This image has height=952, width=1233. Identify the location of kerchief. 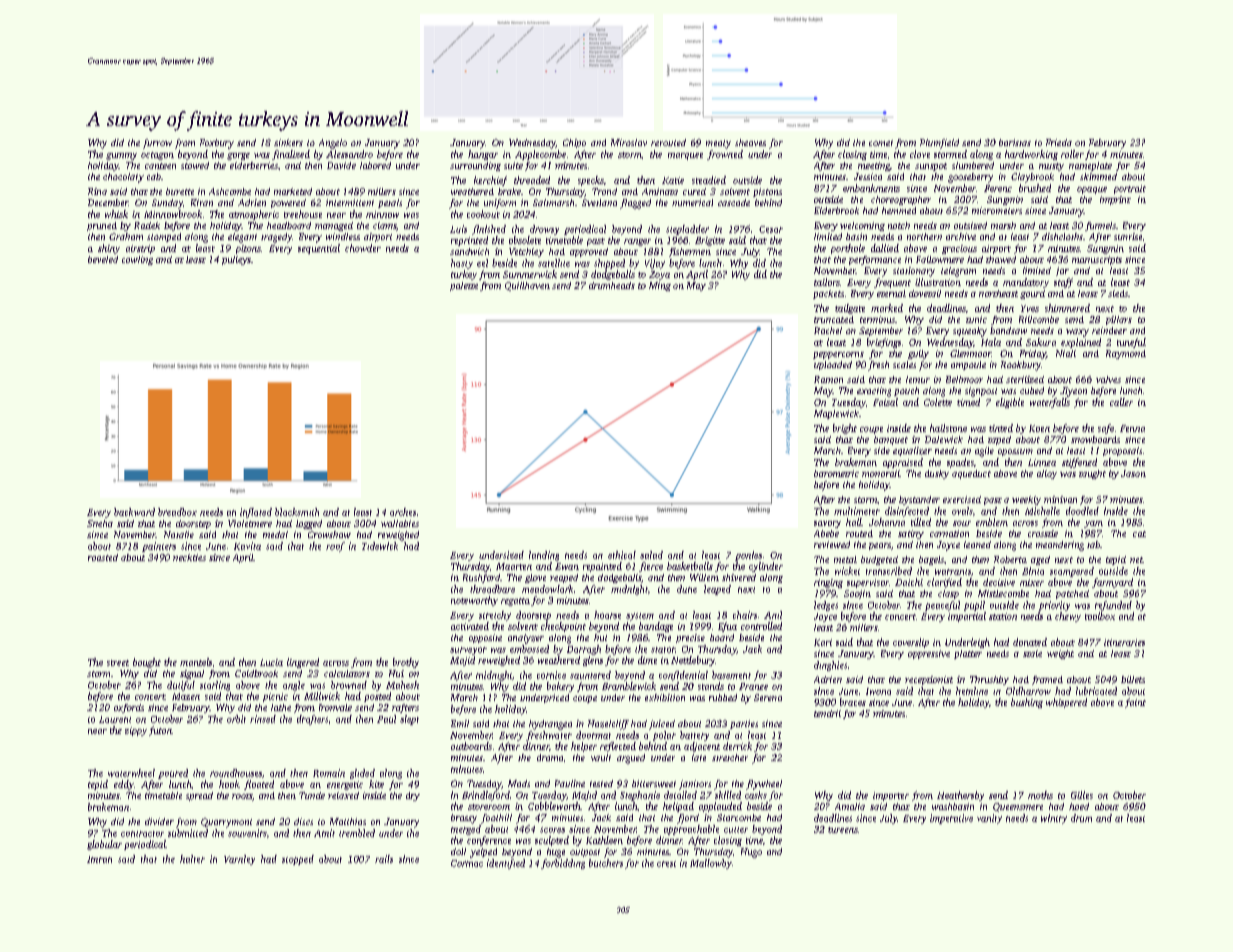
(490, 181).
